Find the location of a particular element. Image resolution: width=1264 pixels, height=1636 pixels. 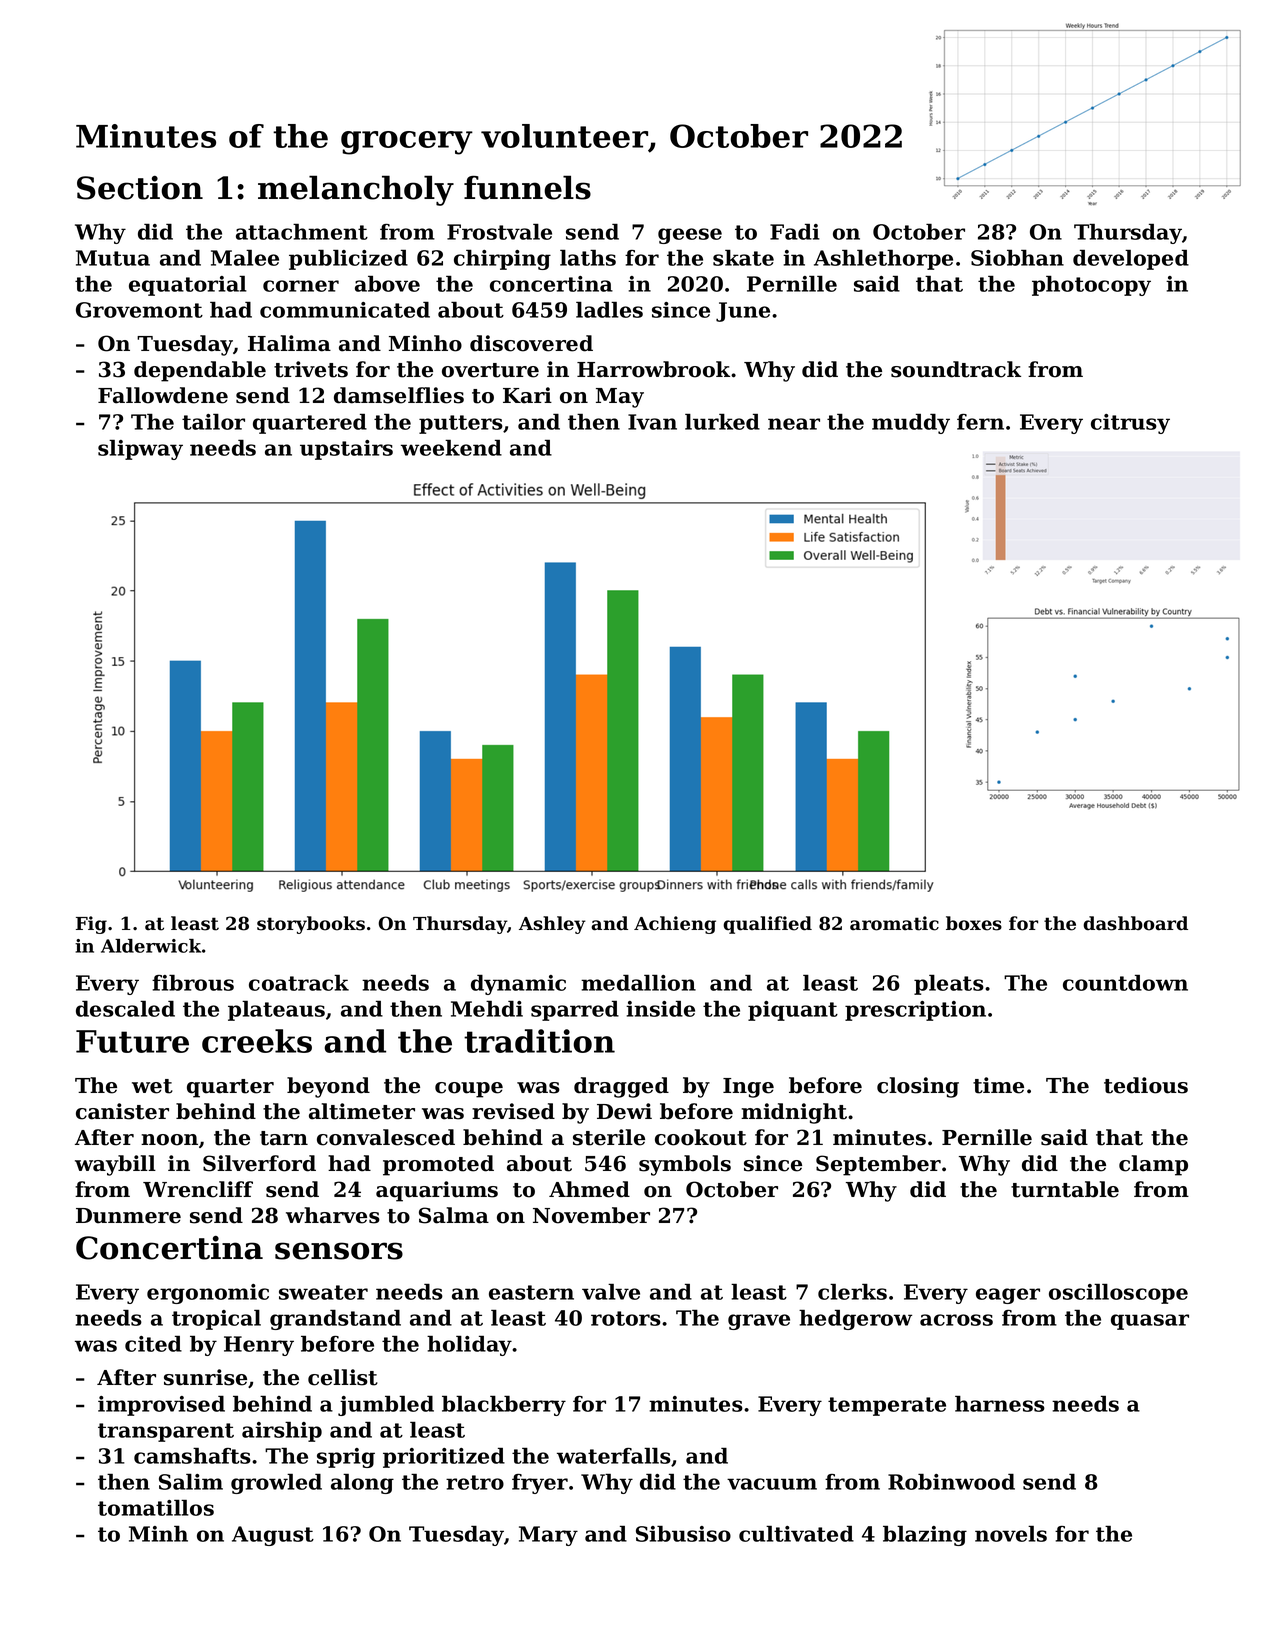

tomatillos is located at coordinates (156, 1508).
